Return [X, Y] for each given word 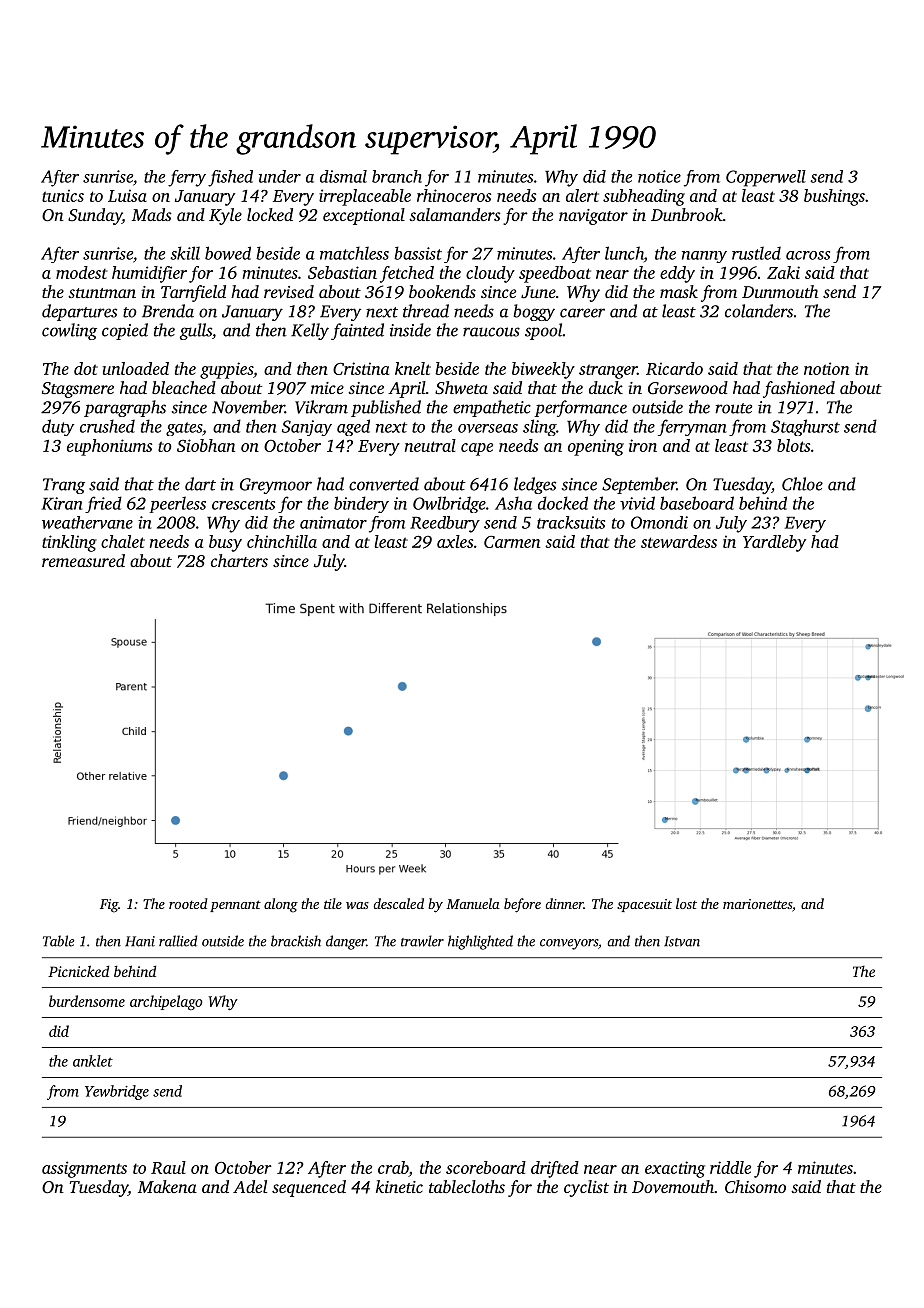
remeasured [83, 560]
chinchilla [282, 541]
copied [125, 331]
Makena [167, 1186]
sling [539, 427]
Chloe [802, 484]
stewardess [679, 541]
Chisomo [755, 1186]
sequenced [309, 1188]
